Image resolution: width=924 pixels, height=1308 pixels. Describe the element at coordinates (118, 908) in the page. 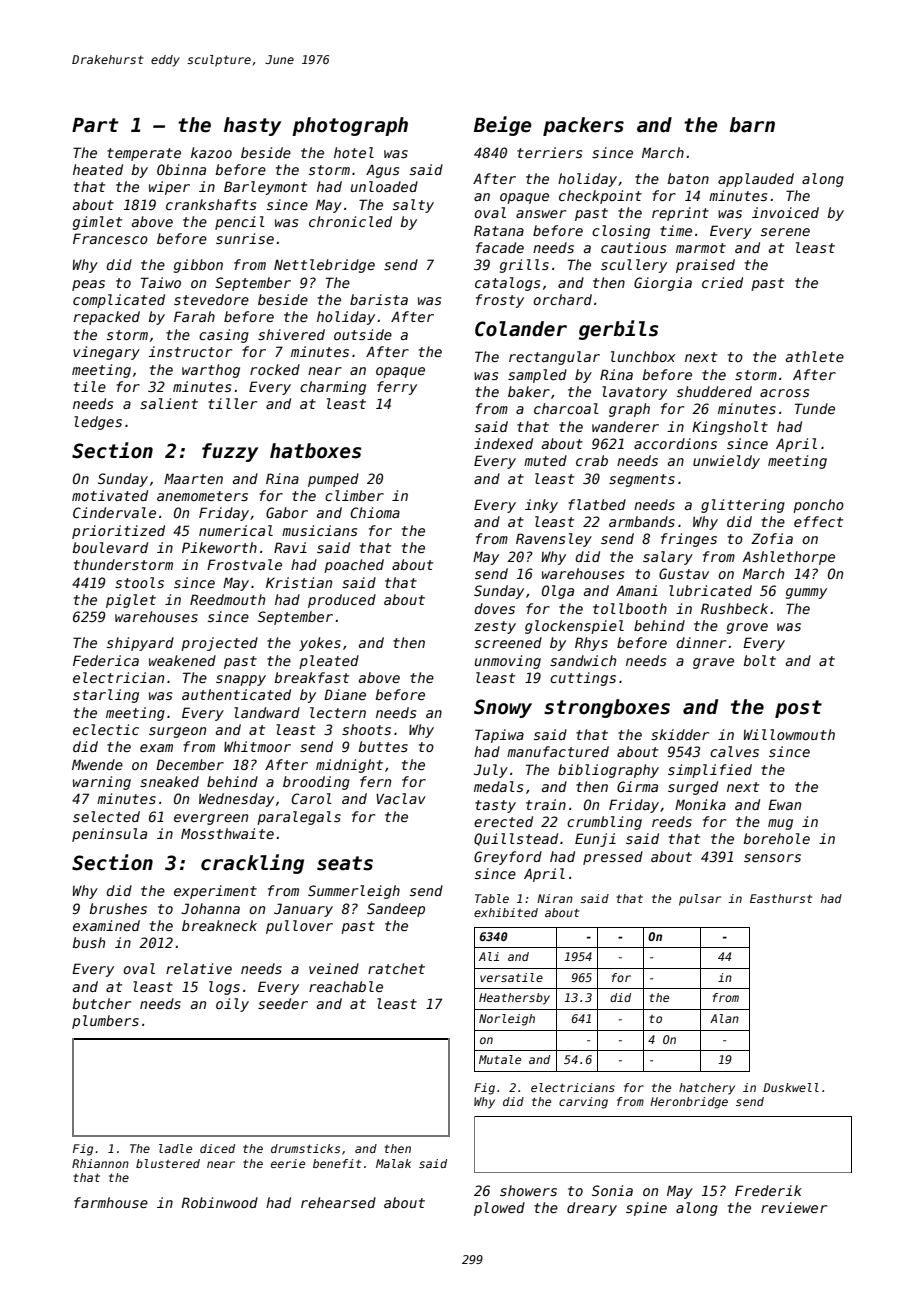

I see `brushes` at that location.
